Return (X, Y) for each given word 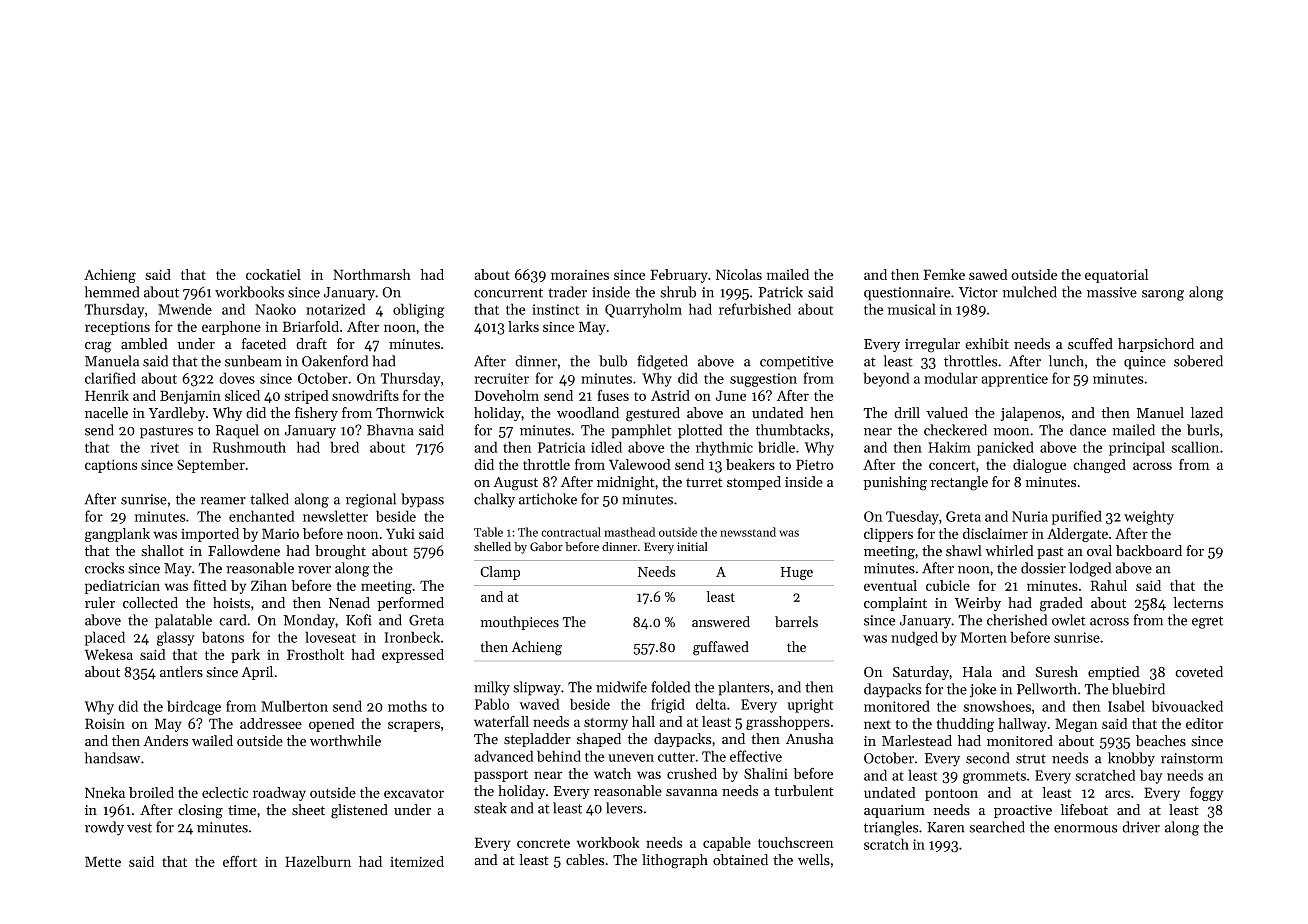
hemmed (112, 292)
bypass (422, 500)
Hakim (949, 447)
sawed (988, 274)
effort (240, 861)
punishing (895, 483)
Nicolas (739, 274)
